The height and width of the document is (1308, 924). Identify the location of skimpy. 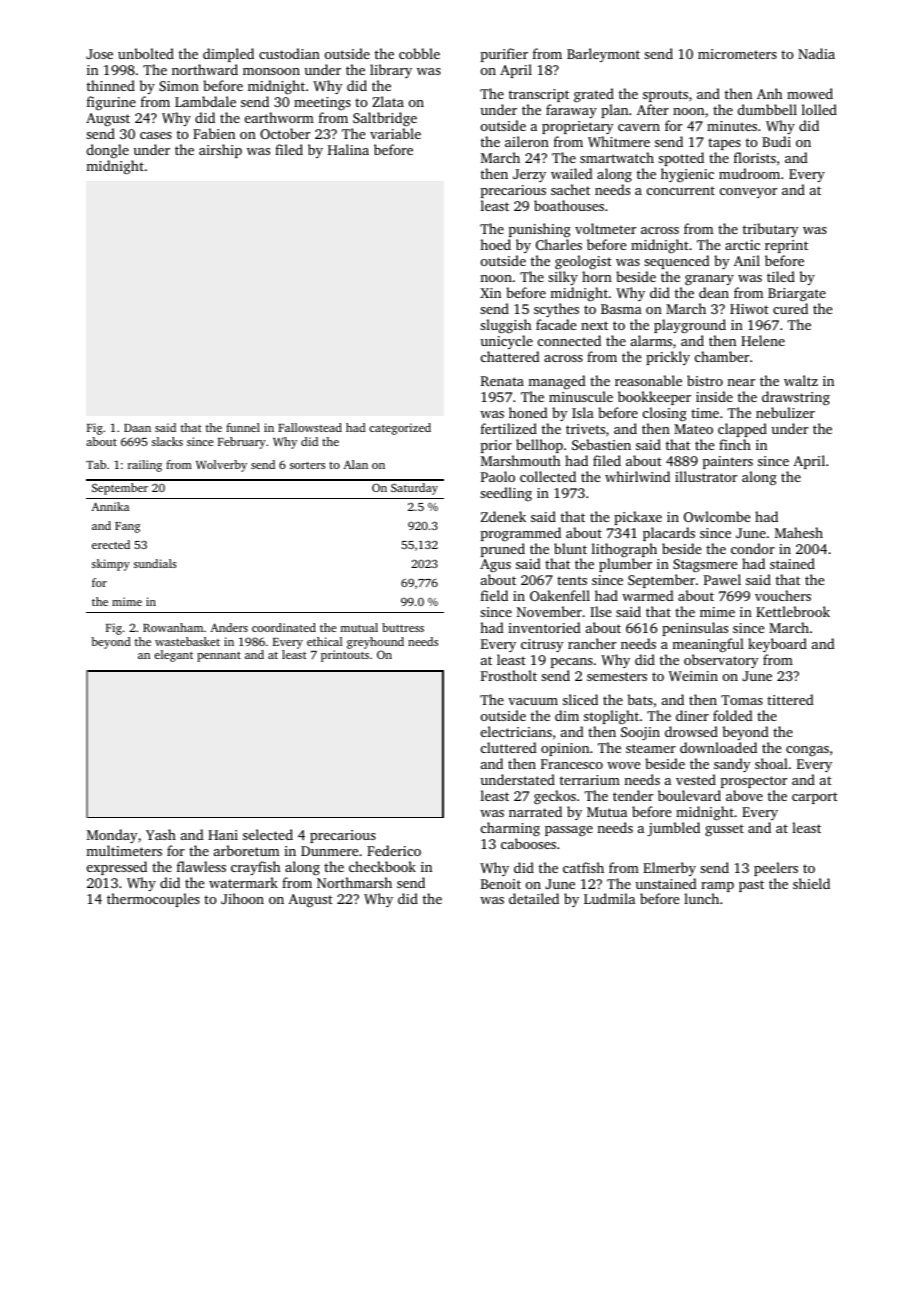
(111, 565).
